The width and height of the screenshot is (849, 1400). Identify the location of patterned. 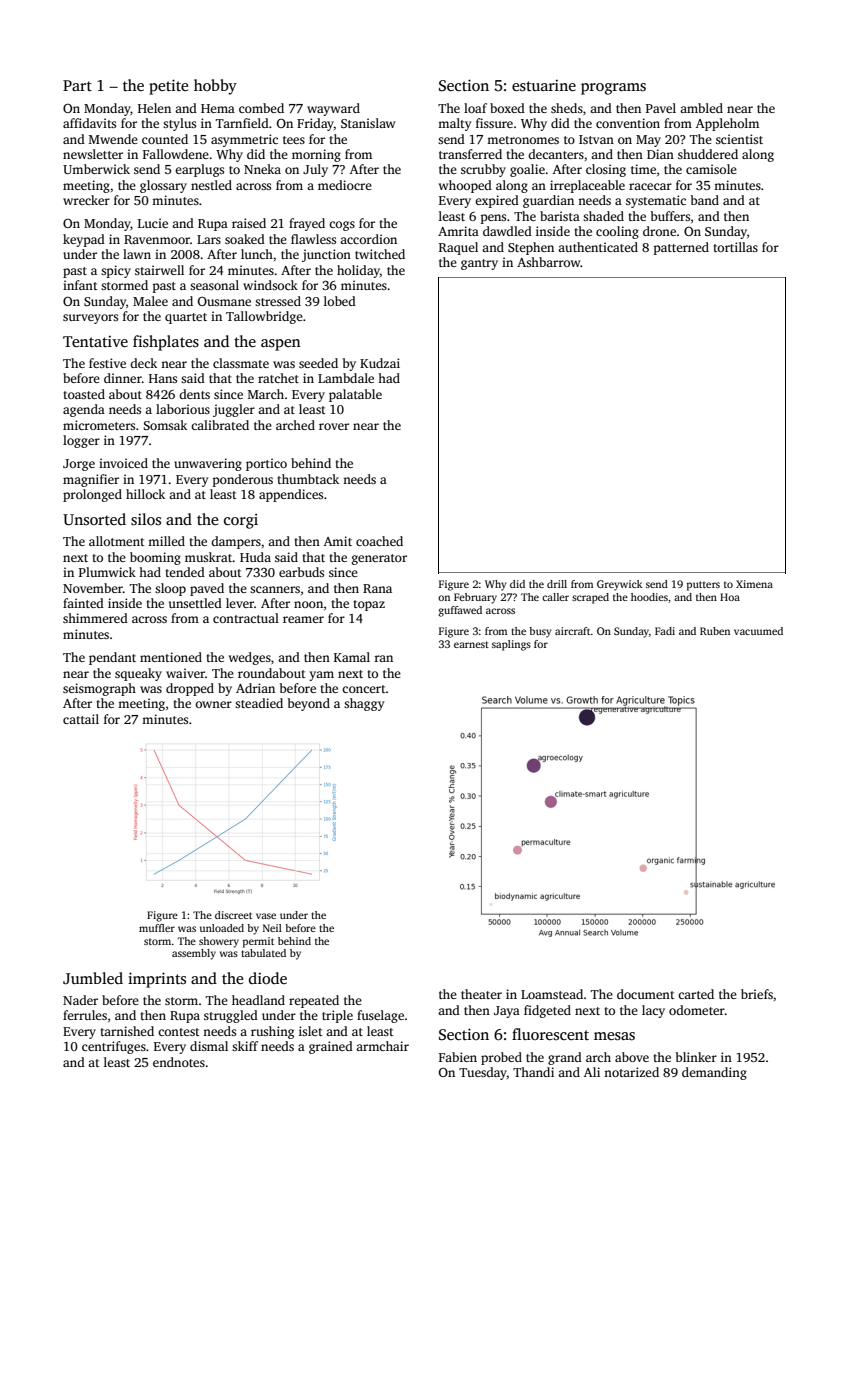
(681, 248).
